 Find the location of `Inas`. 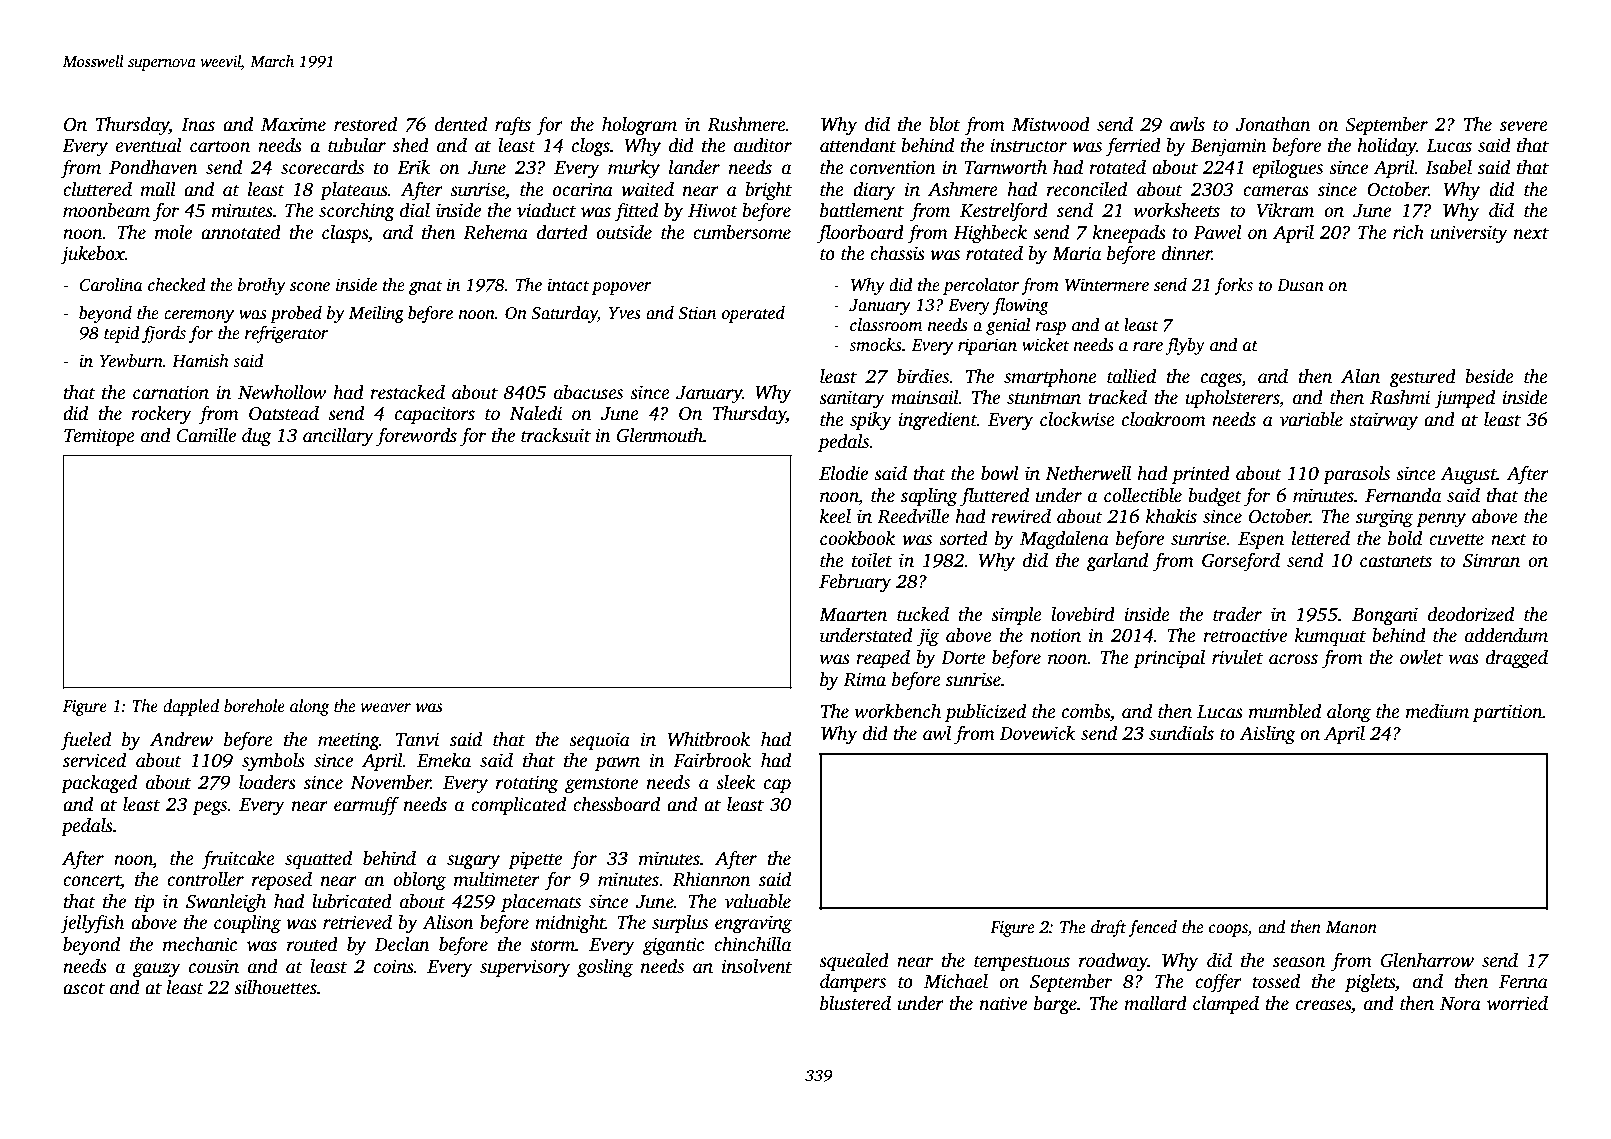

Inas is located at coordinates (198, 125).
